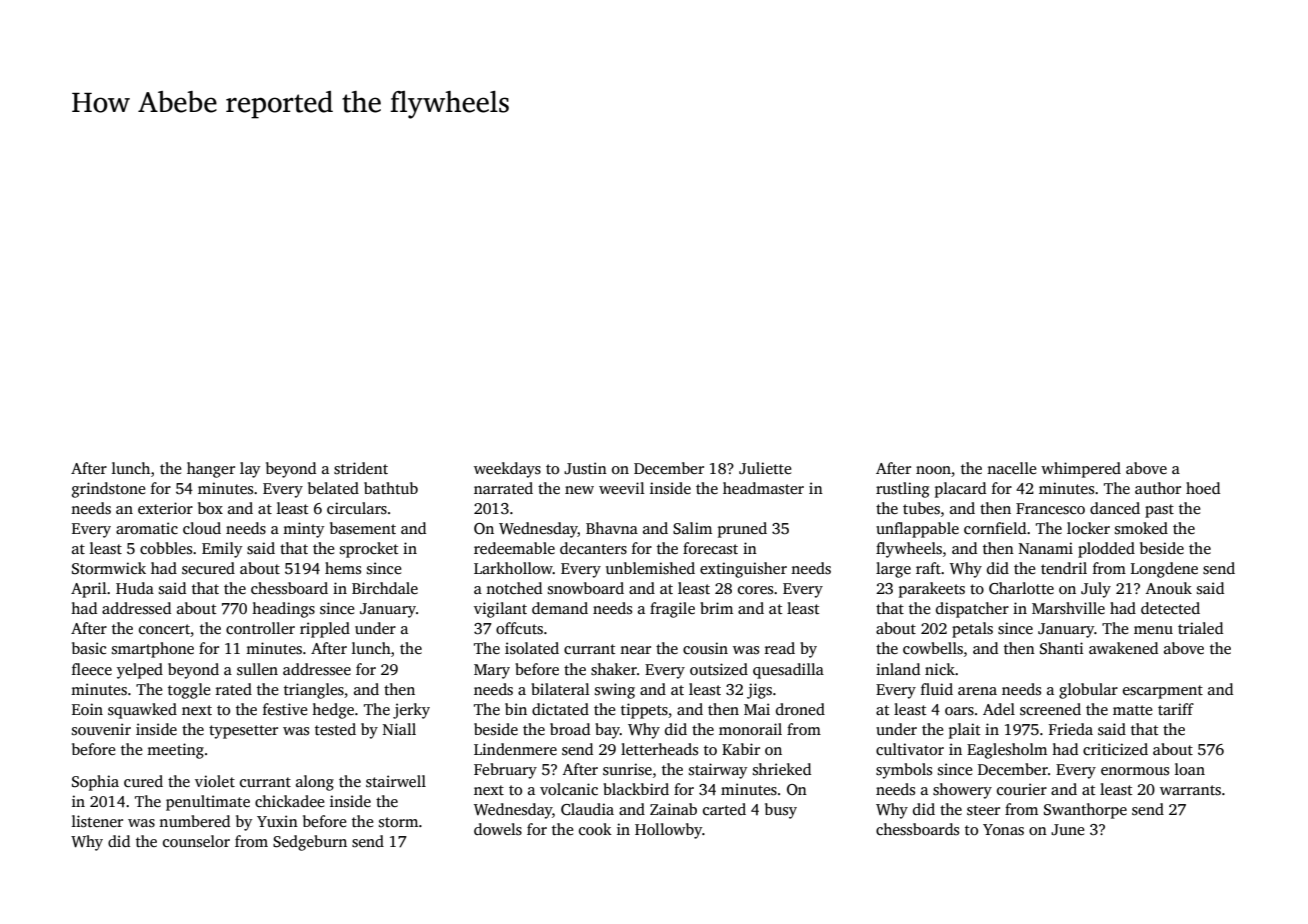 This page has width=1308, height=924. Describe the element at coordinates (396, 781) in the page. I see `stairwell` at that location.
